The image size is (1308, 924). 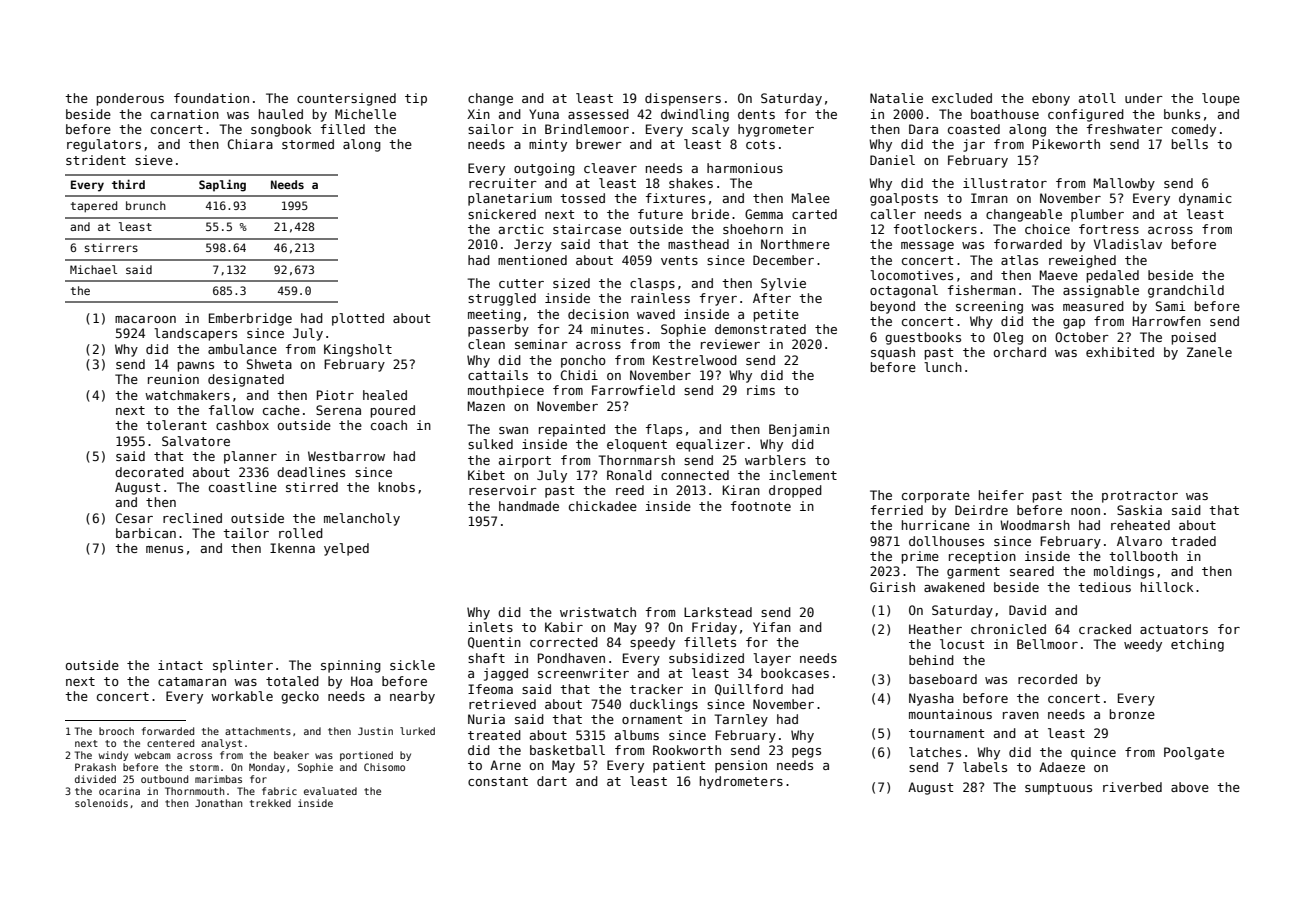 What do you see at coordinates (652, 719) in the screenshot?
I see `ornament` at bounding box center [652, 719].
